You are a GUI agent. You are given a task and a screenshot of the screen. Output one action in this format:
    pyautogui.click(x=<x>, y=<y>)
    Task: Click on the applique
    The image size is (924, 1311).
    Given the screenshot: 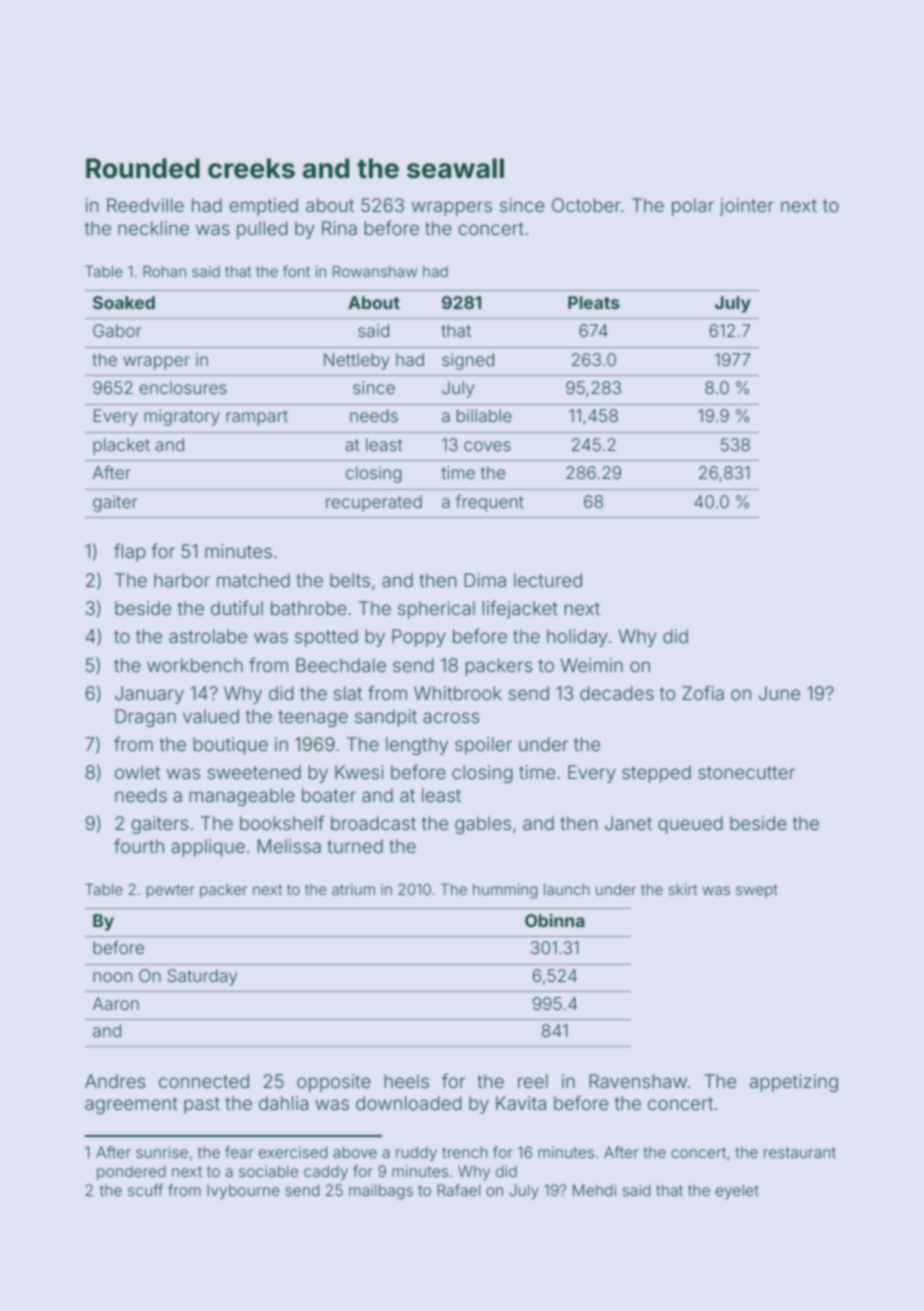 What is the action you would take?
    pyautogui.click(x=208, y=848)
